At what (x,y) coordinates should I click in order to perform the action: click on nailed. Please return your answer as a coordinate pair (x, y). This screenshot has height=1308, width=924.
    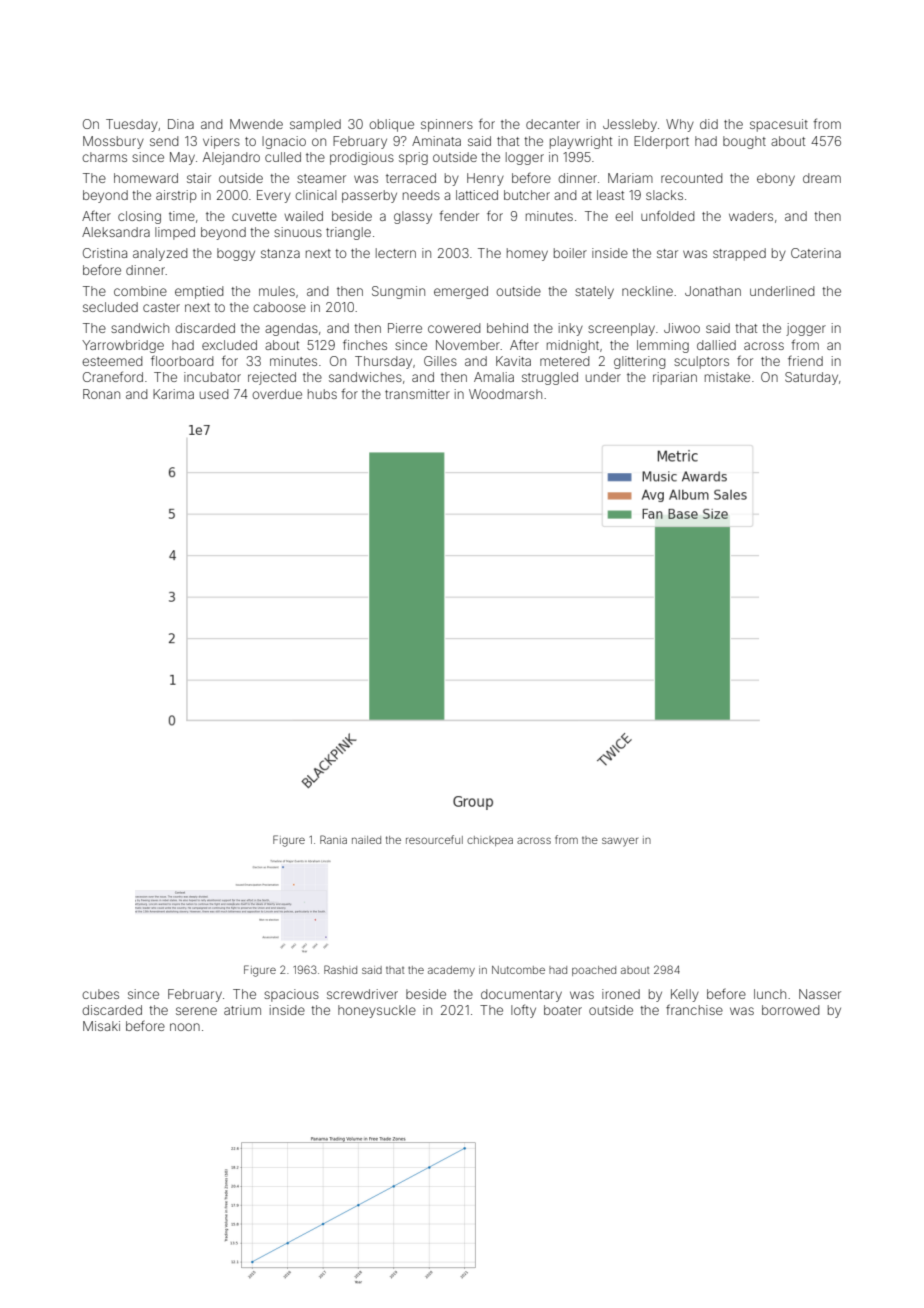
    Looking at the image, I should click on (366, 840).
